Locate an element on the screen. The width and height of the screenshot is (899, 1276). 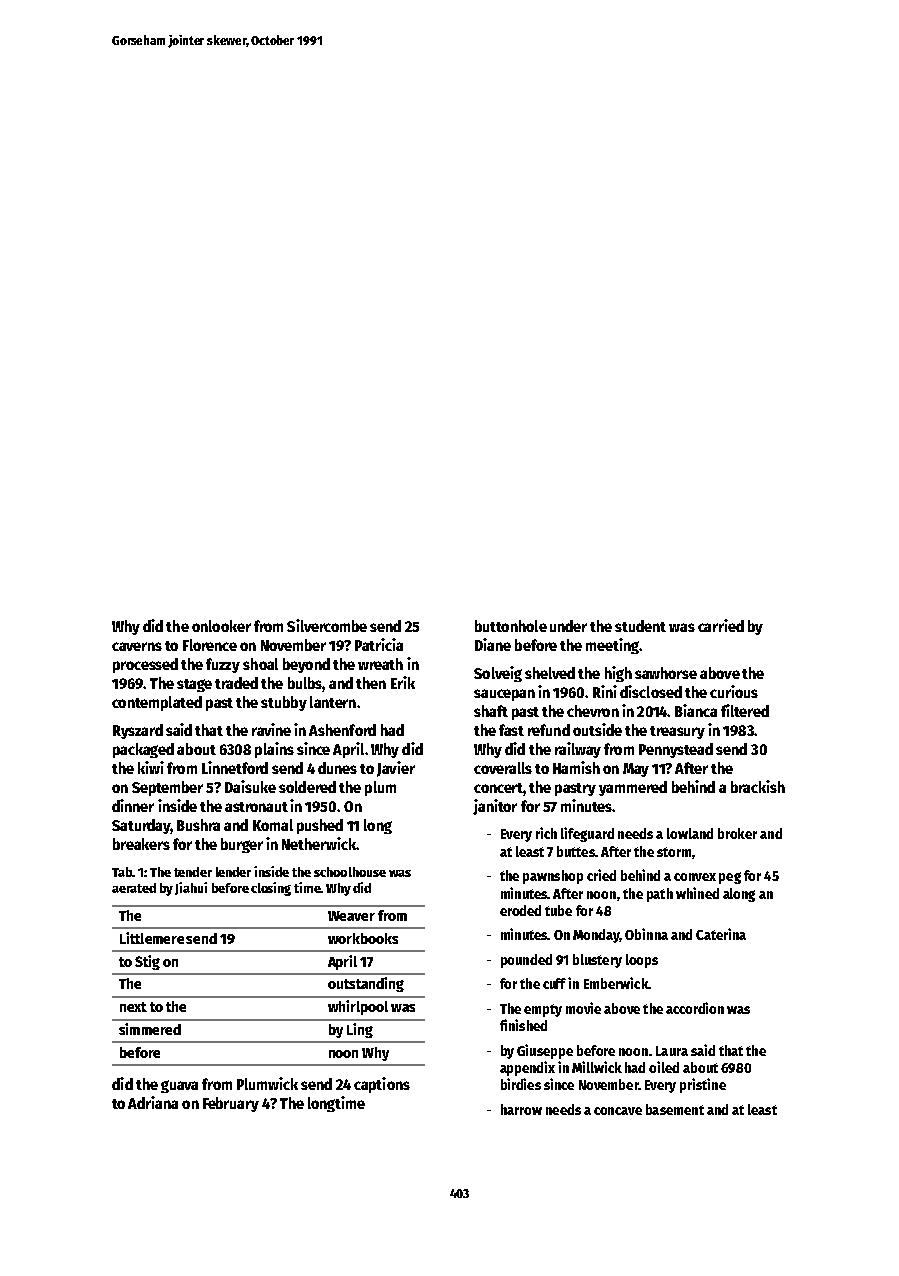
Adriana is located at coordinates (153, 1102).
